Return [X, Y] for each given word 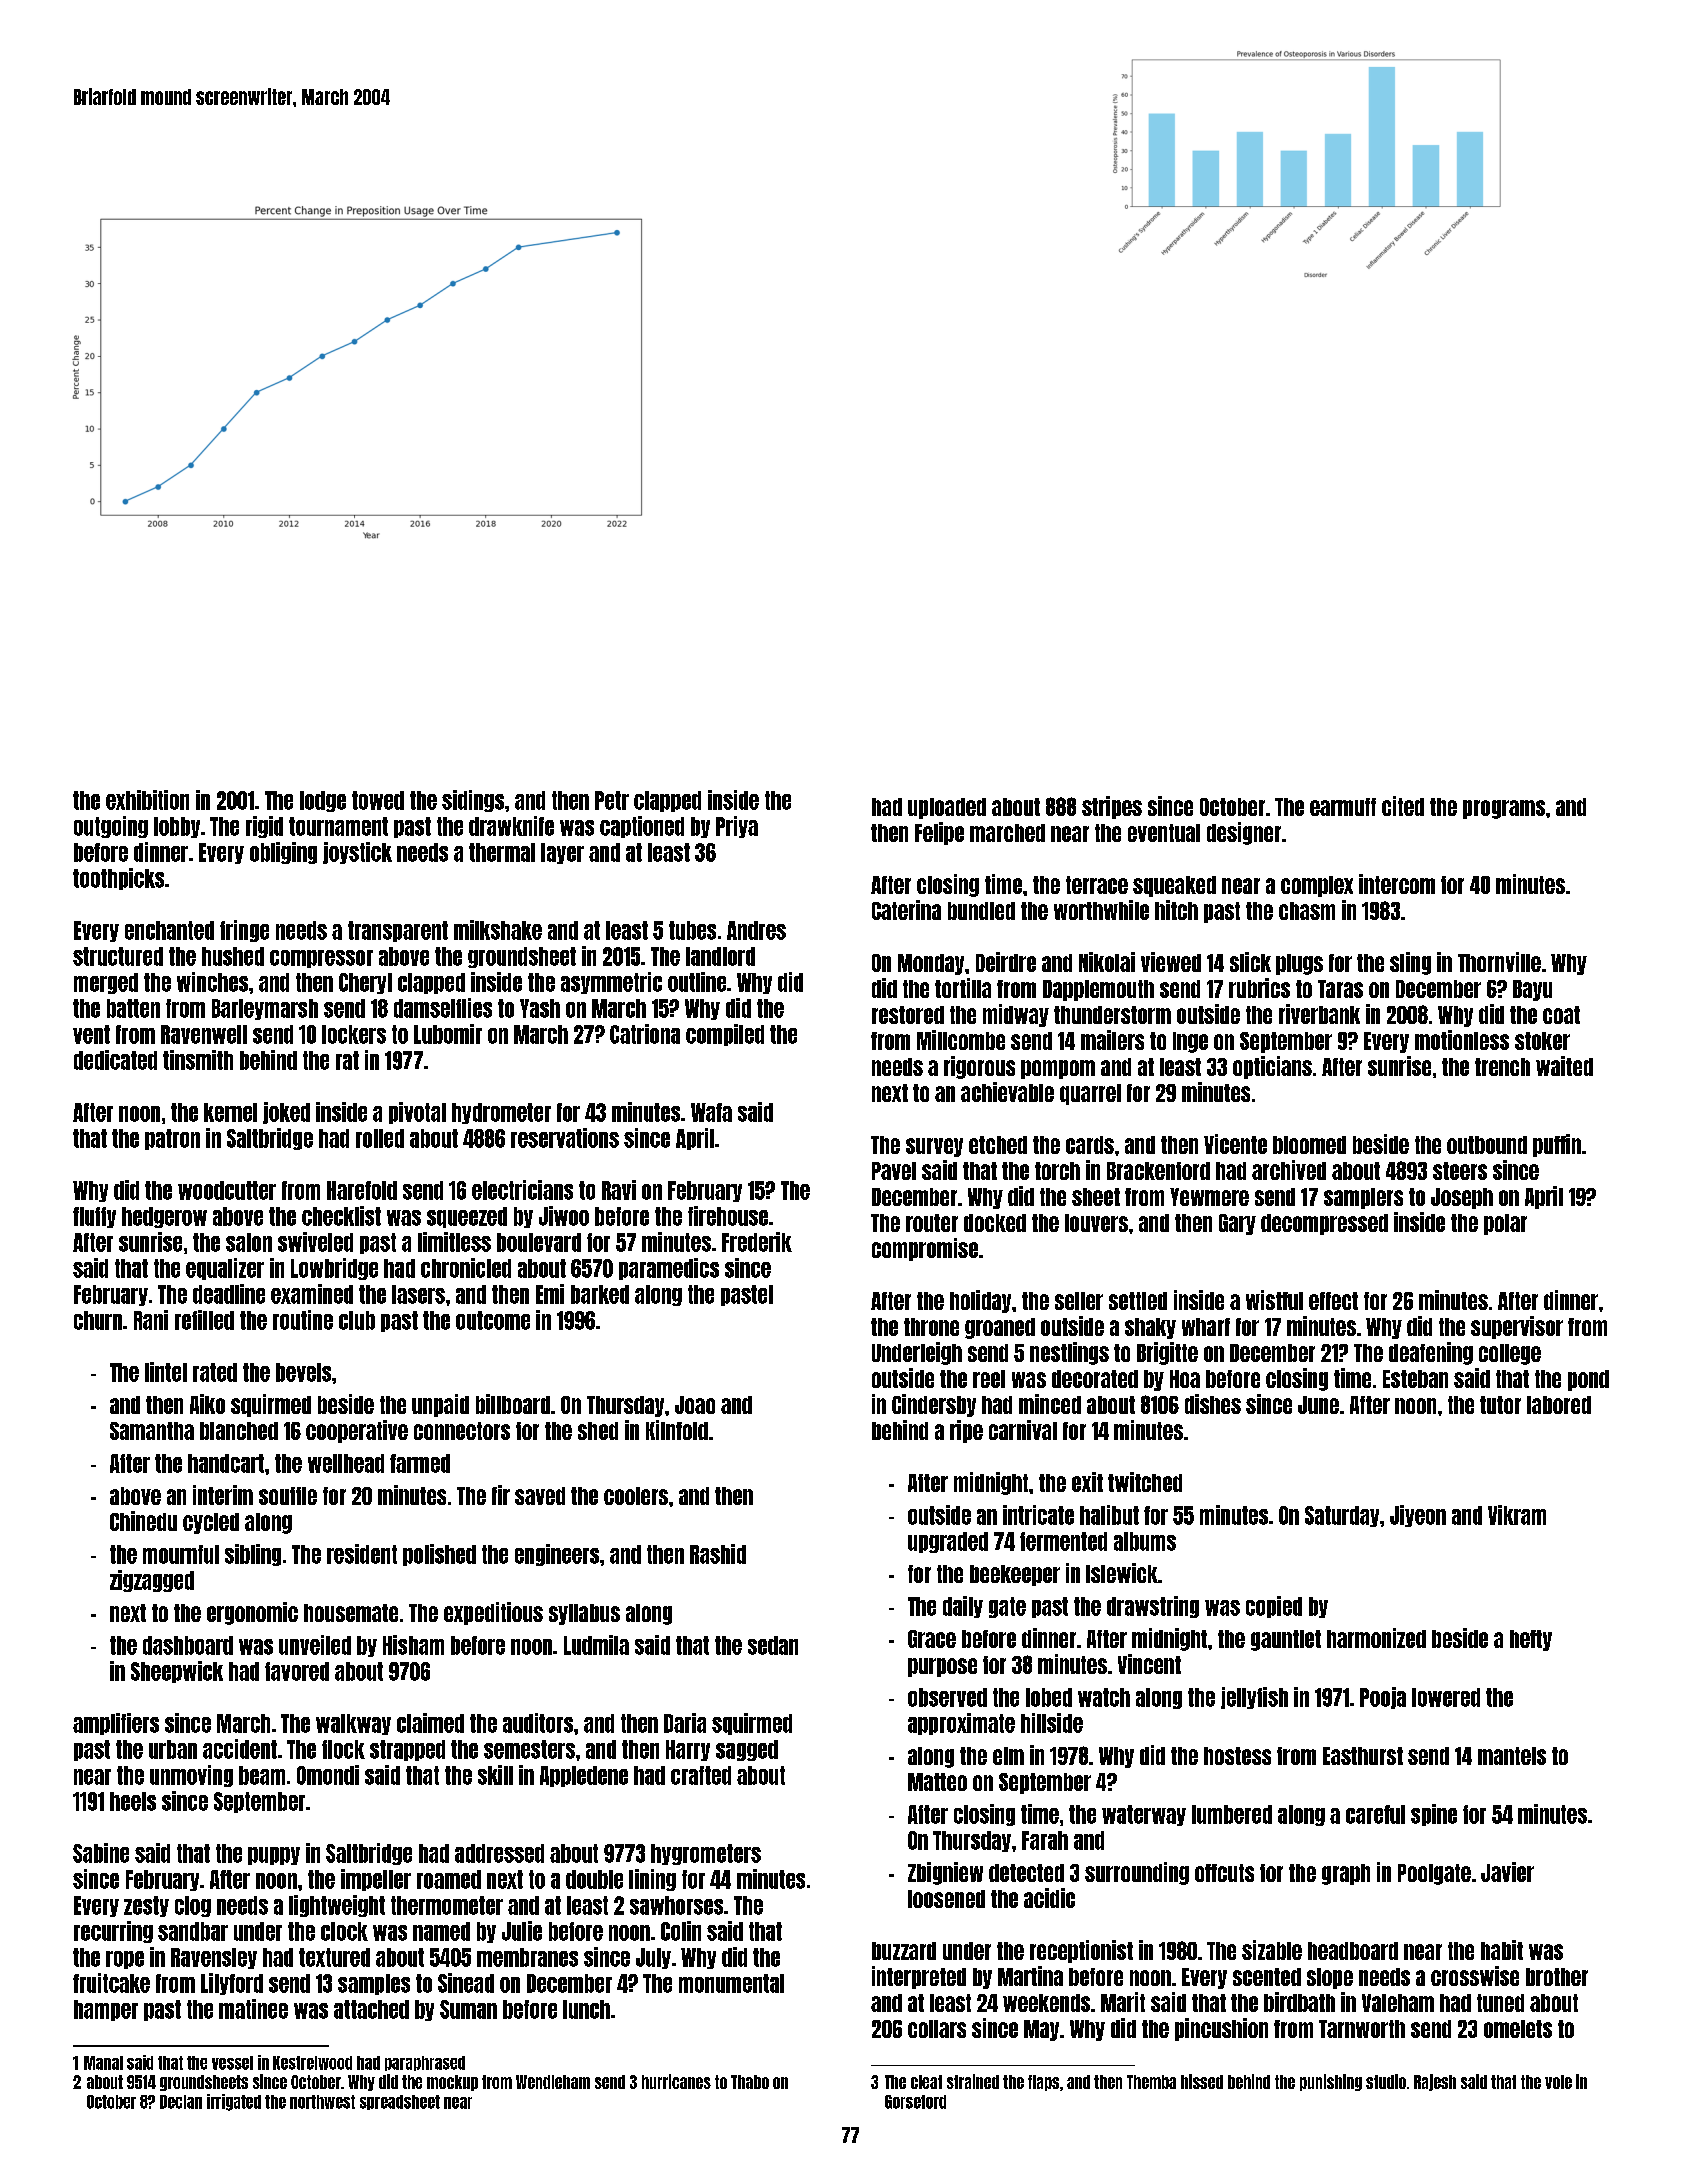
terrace [1097, 885]
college [1510, 1354]
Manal [103, 2063]
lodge [323, 801]
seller [1079, 1301]
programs [1504, 809]
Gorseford [915, 2102]
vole [1558, 2082]
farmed [420, 1463]
